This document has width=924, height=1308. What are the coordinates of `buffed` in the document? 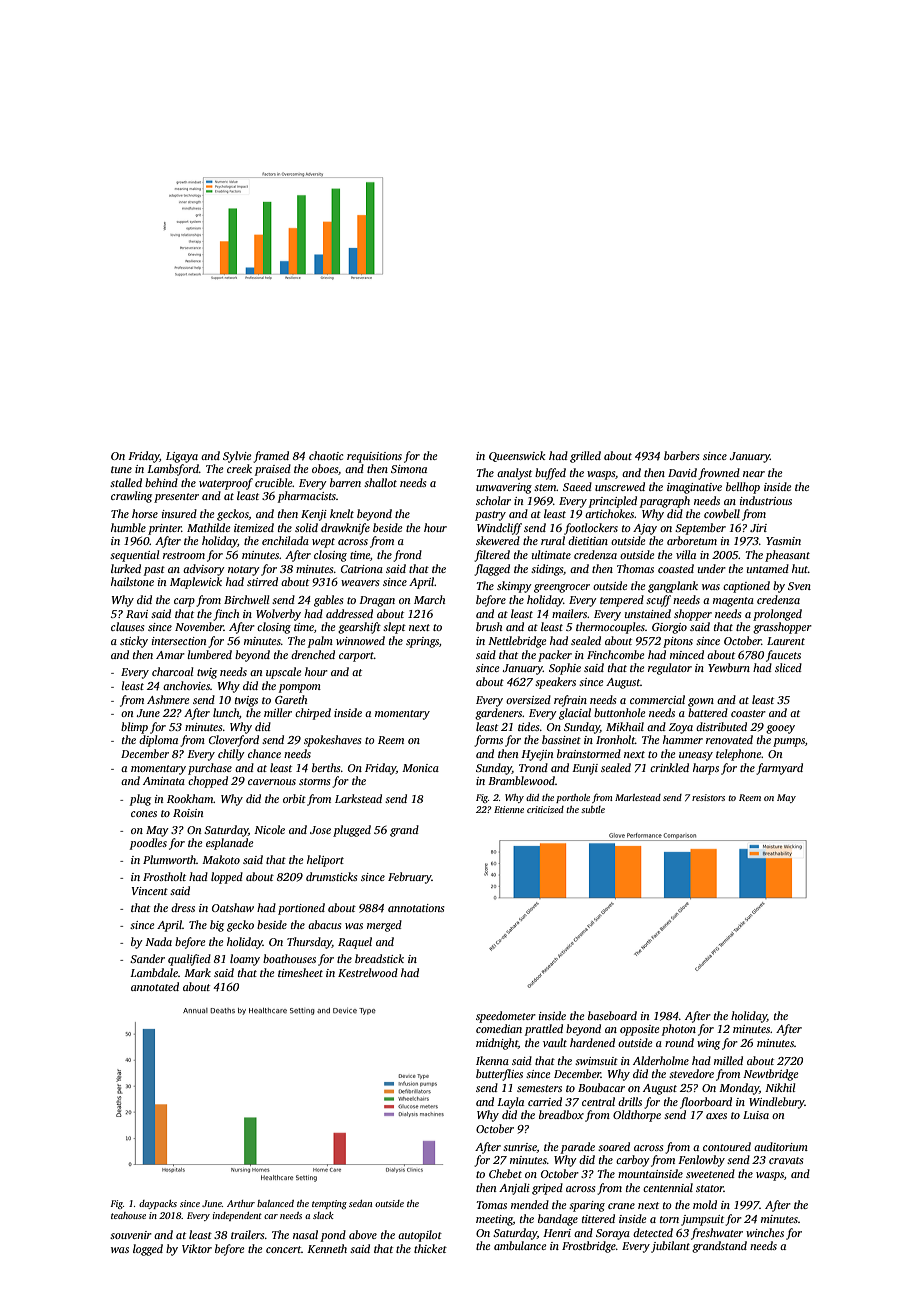 It's located at (550, 474).
